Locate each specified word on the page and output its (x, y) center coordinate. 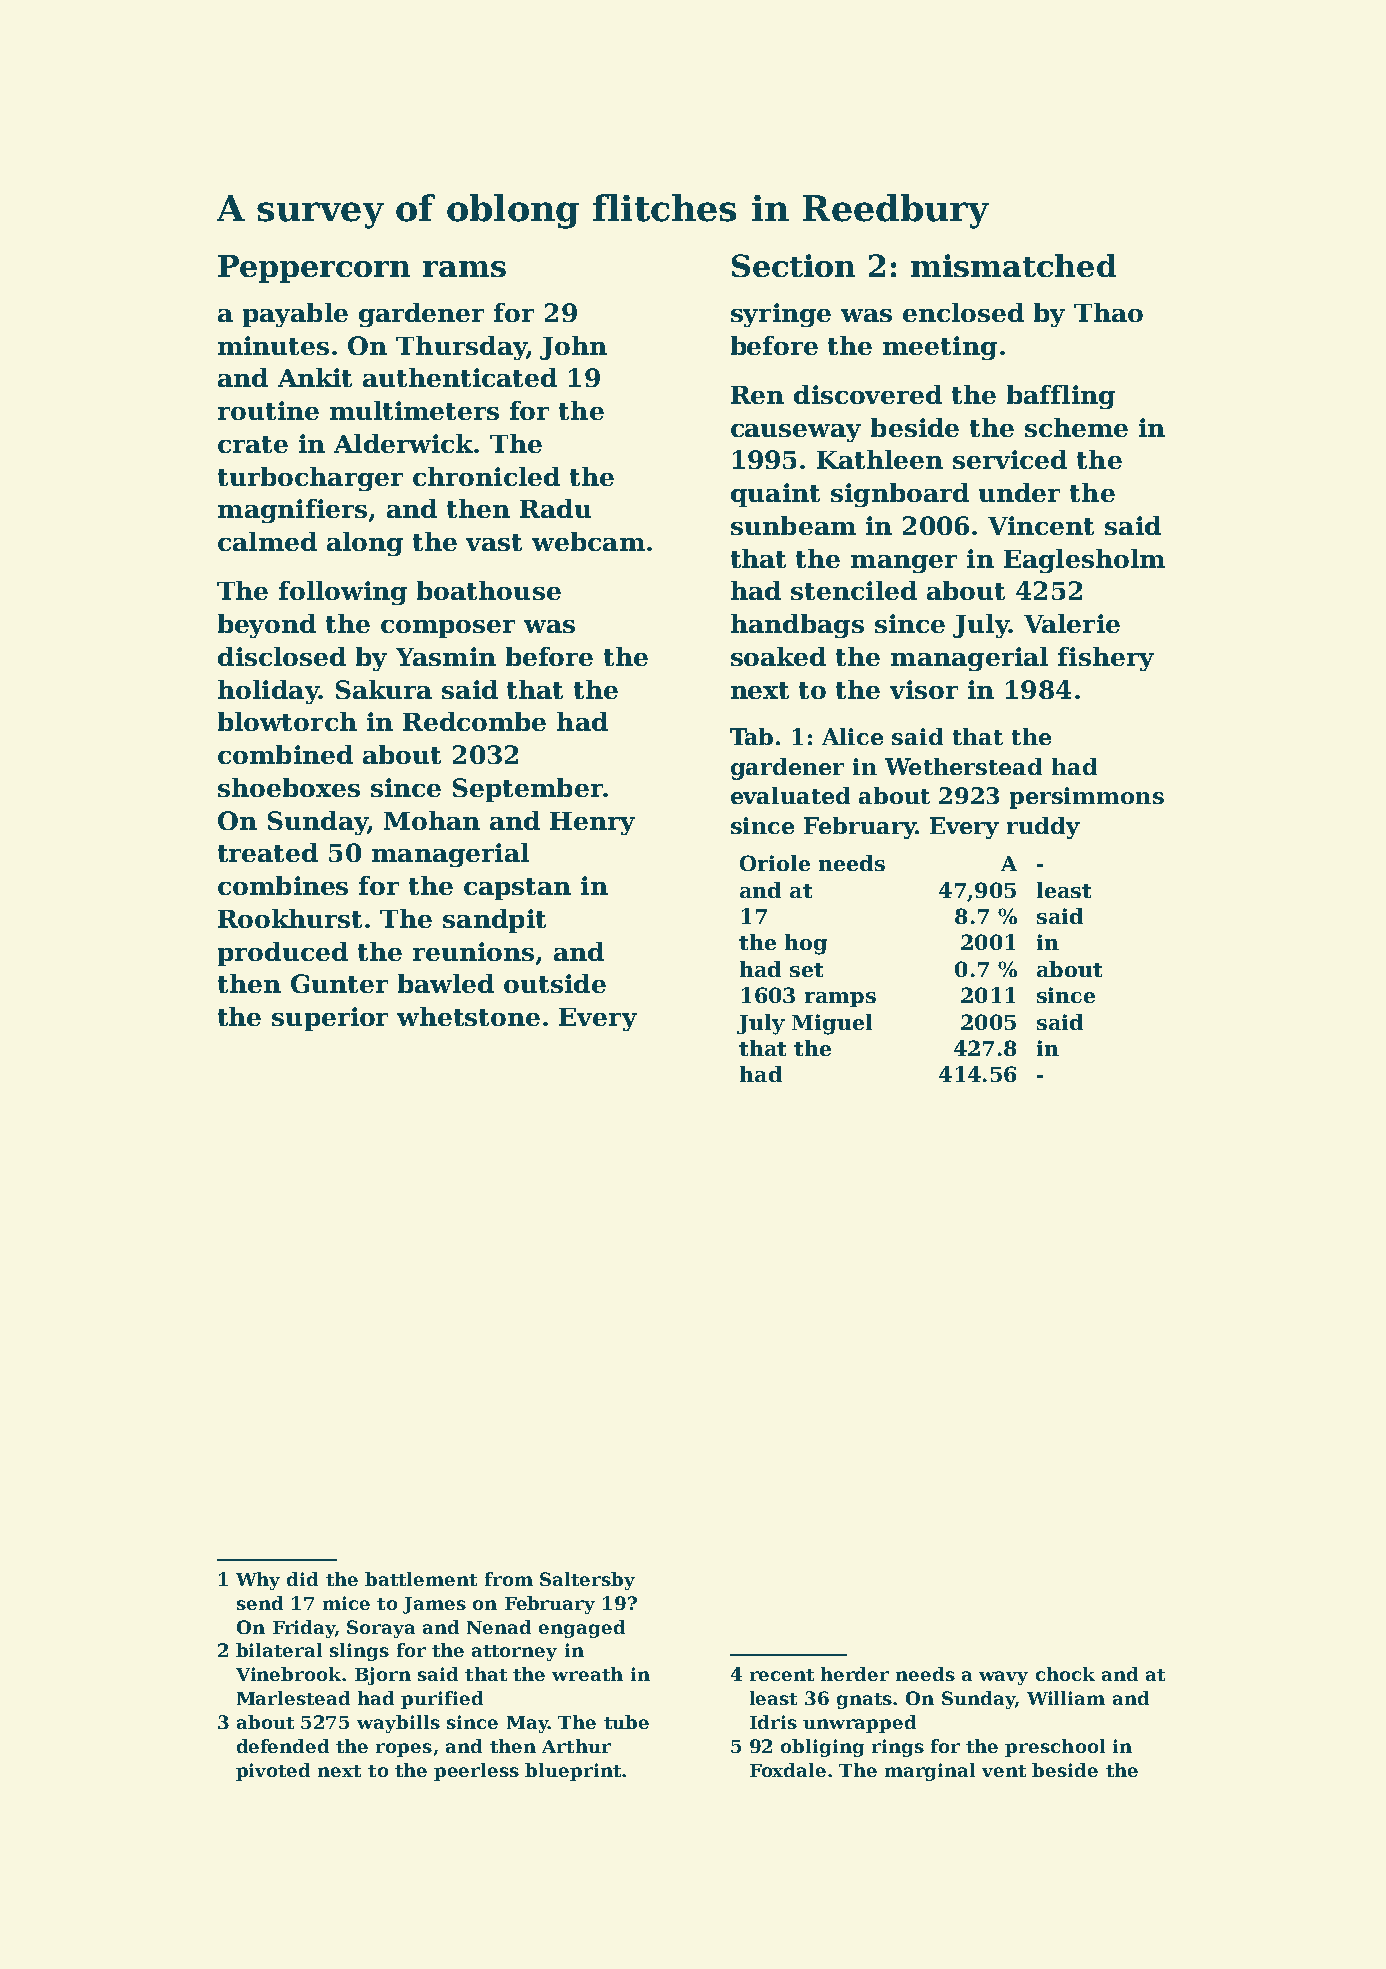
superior (330, 1019)
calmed (267, 541)
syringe (781, 315)
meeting (940, 348)
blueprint (573, 1772)
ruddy (1043, 828)
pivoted (273, 1772)
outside (555, 983)
